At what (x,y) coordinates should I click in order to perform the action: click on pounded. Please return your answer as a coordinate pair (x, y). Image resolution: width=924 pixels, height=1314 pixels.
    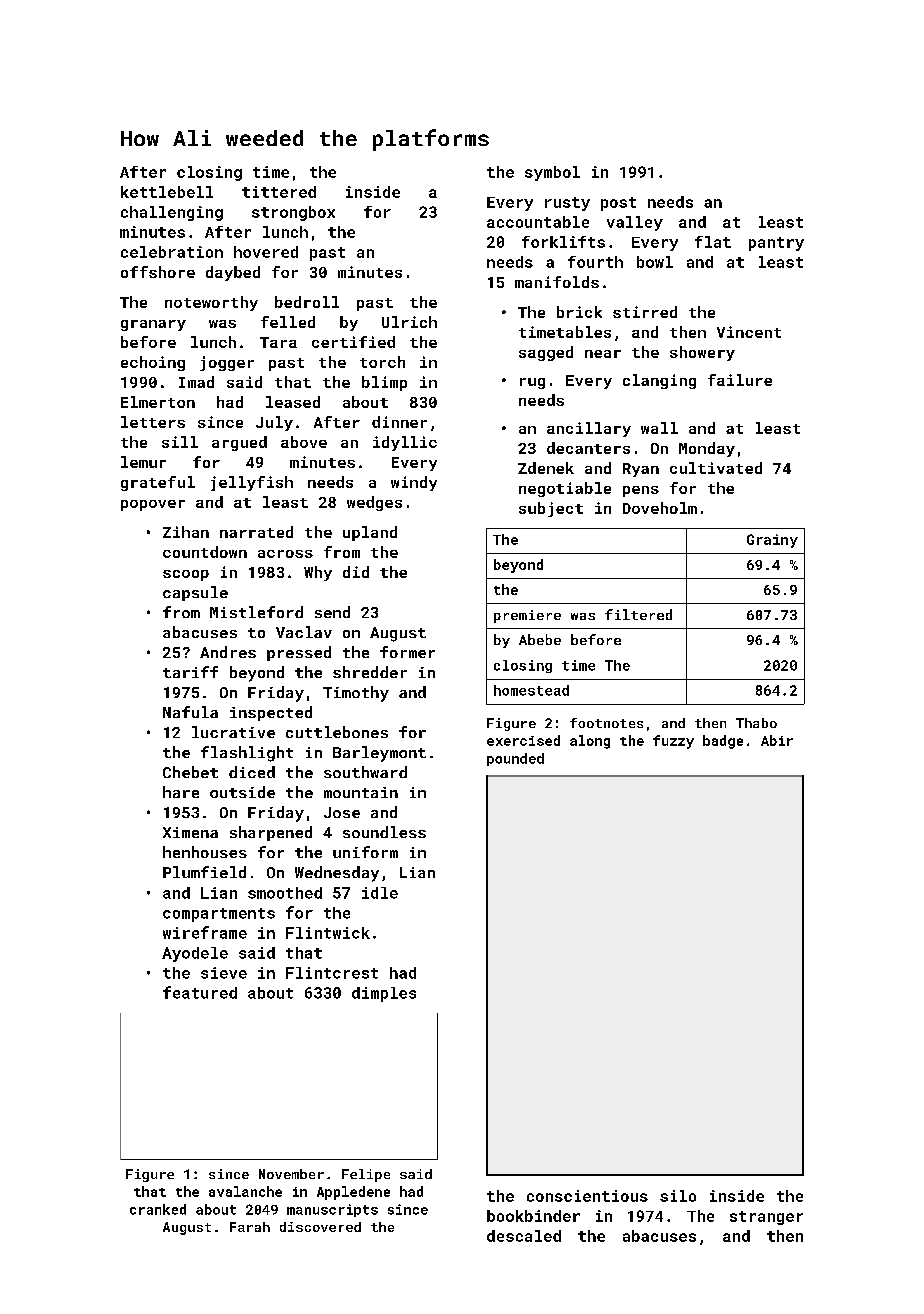
    Looking at the image, I should click on (515, 759).
